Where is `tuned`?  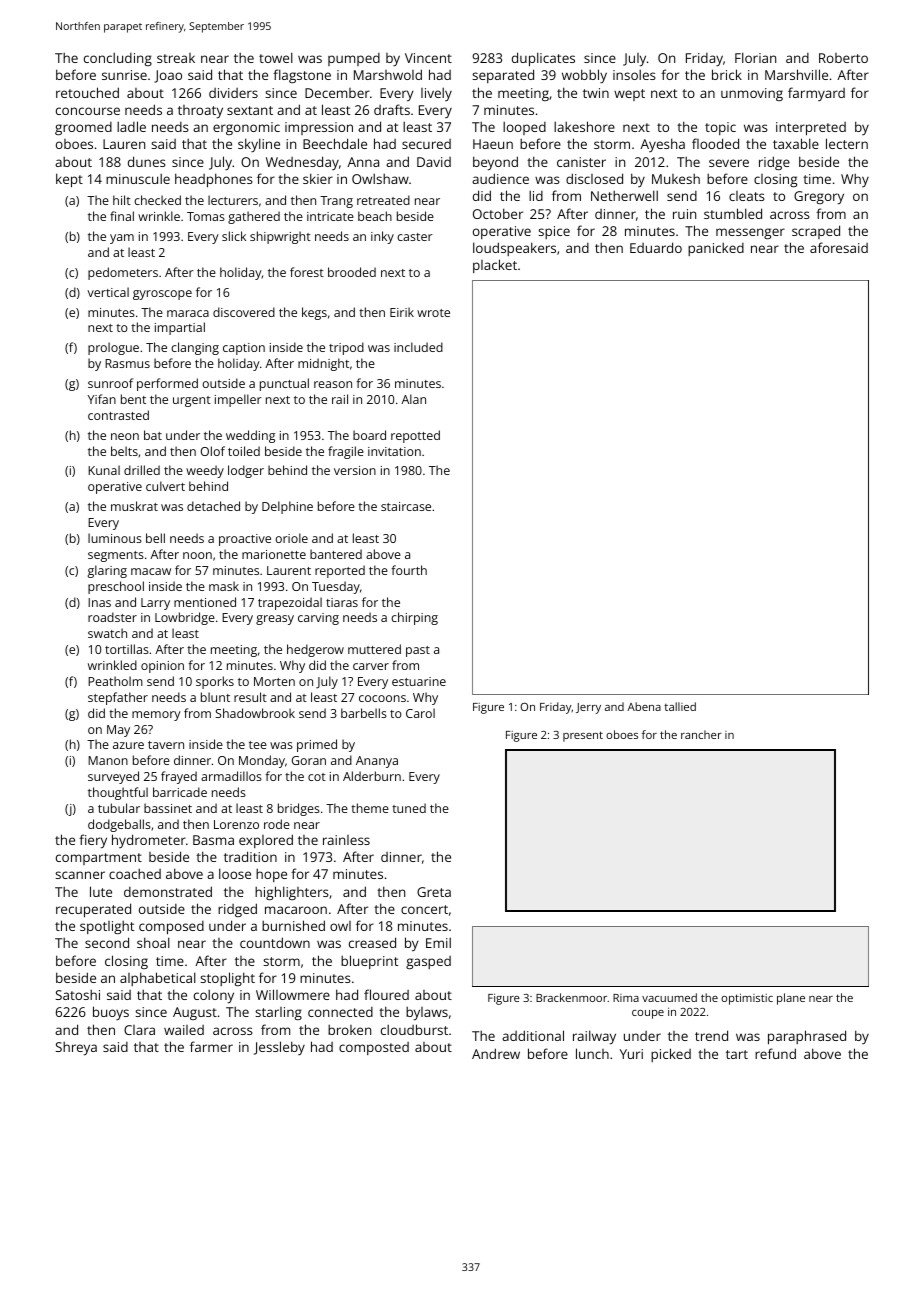 tuned is located at coordinates (409, 808).
